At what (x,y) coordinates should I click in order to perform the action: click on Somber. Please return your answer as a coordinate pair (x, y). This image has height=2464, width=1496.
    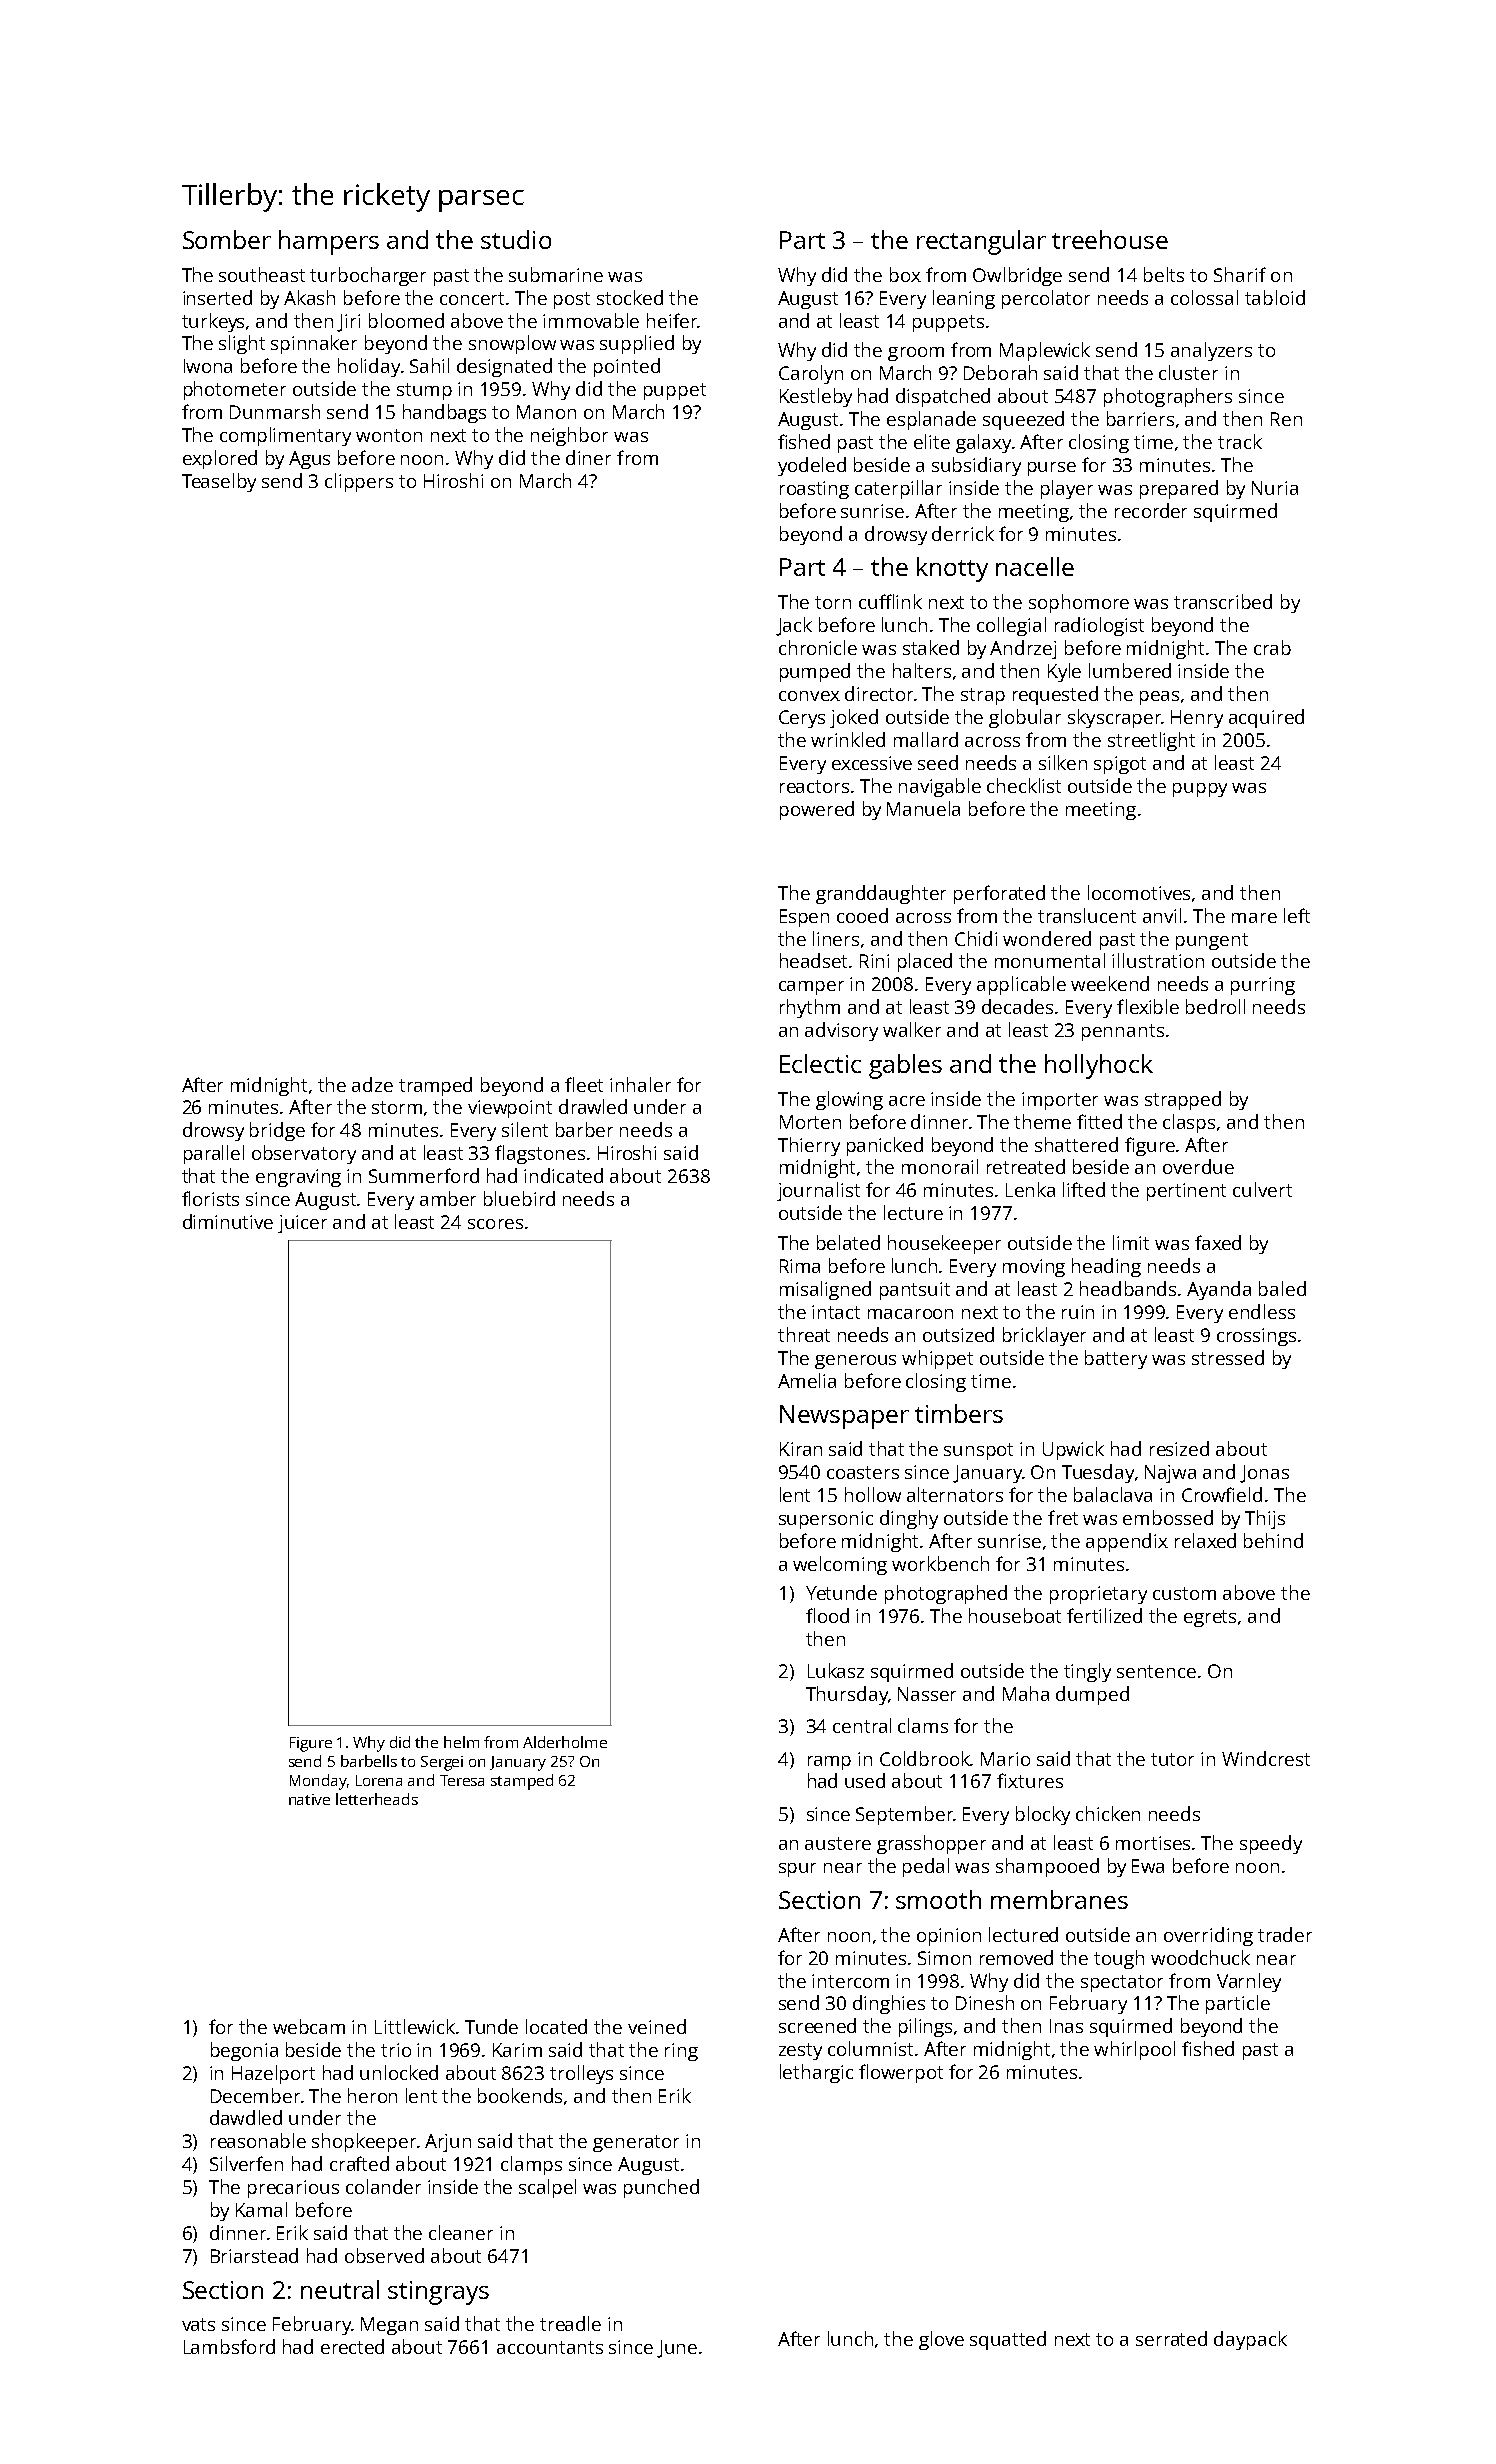
    Looking at the image, I should click on (227, 239).
